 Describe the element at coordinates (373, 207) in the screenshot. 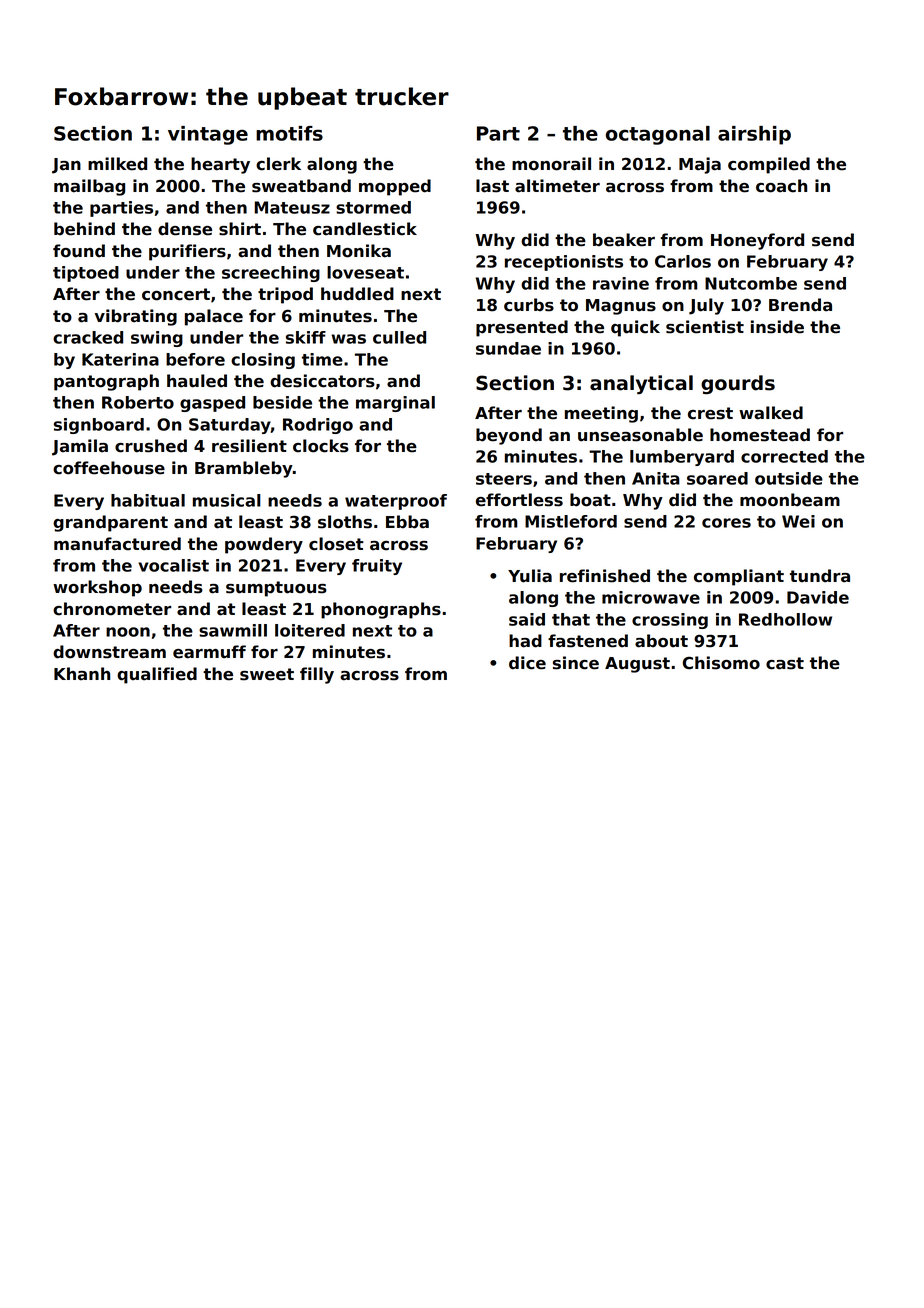

I see `stormed` at that location.
